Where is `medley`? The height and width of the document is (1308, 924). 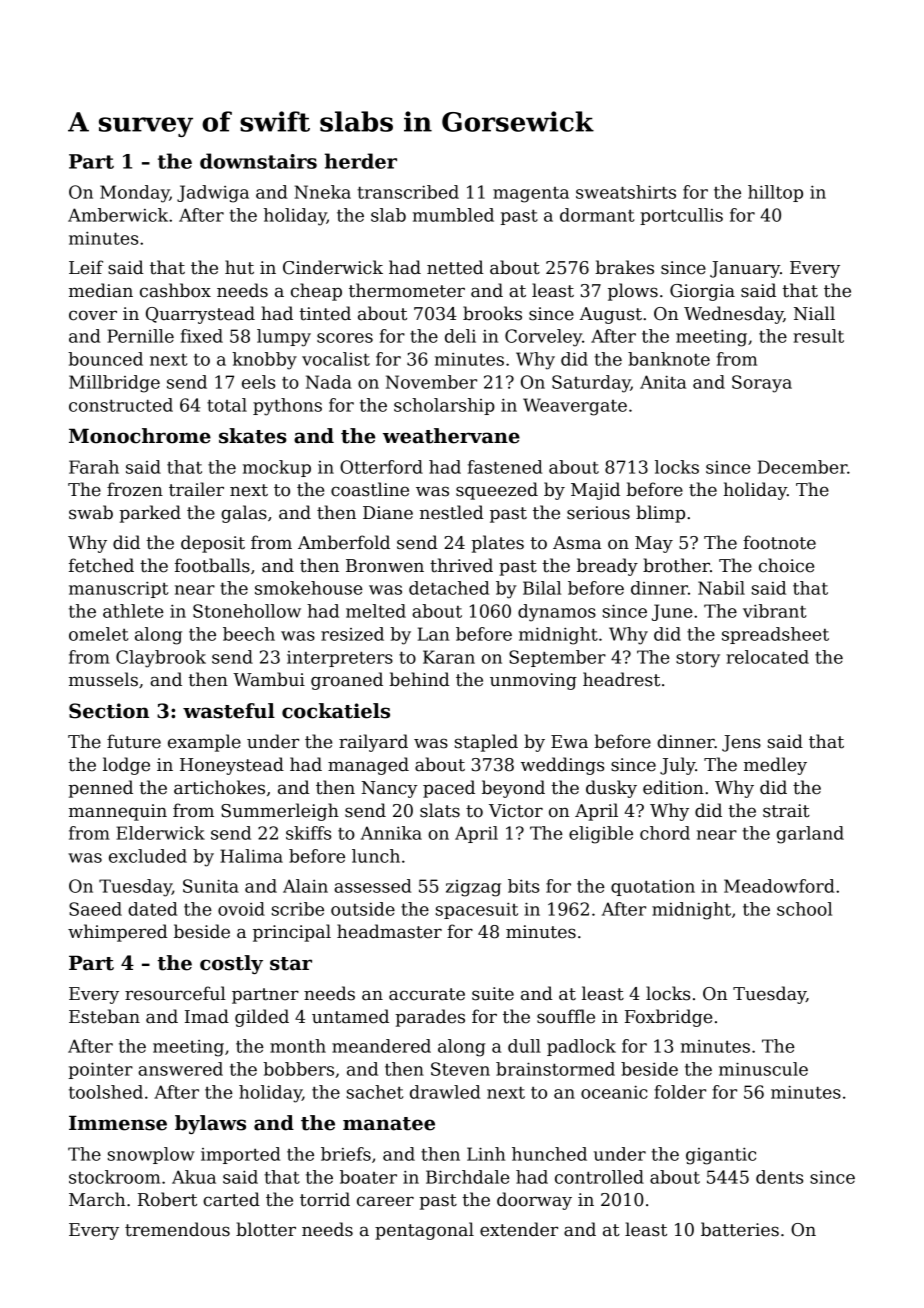 medley is located at coordinates (775, 766).
